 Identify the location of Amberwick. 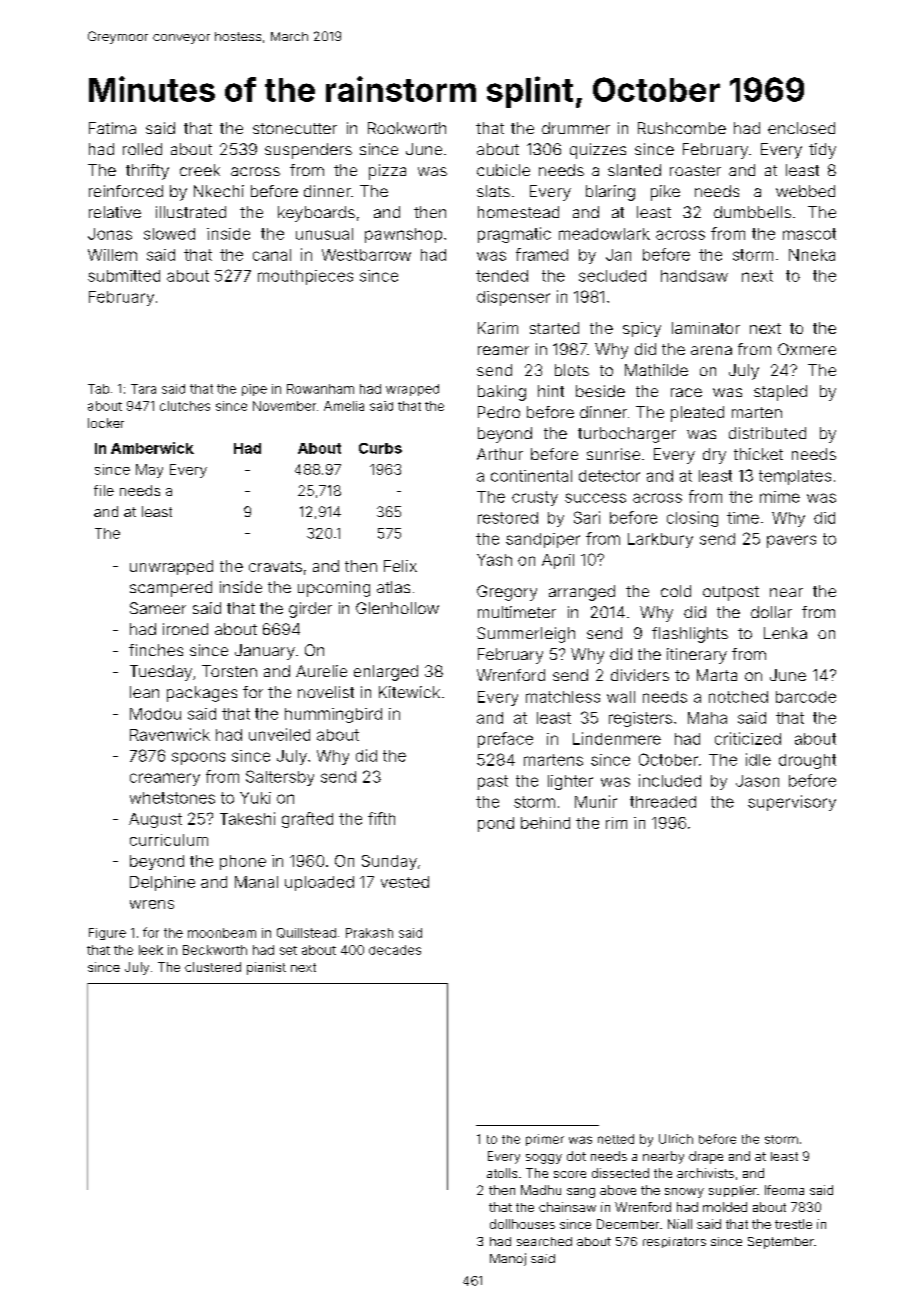
(152, 448).
